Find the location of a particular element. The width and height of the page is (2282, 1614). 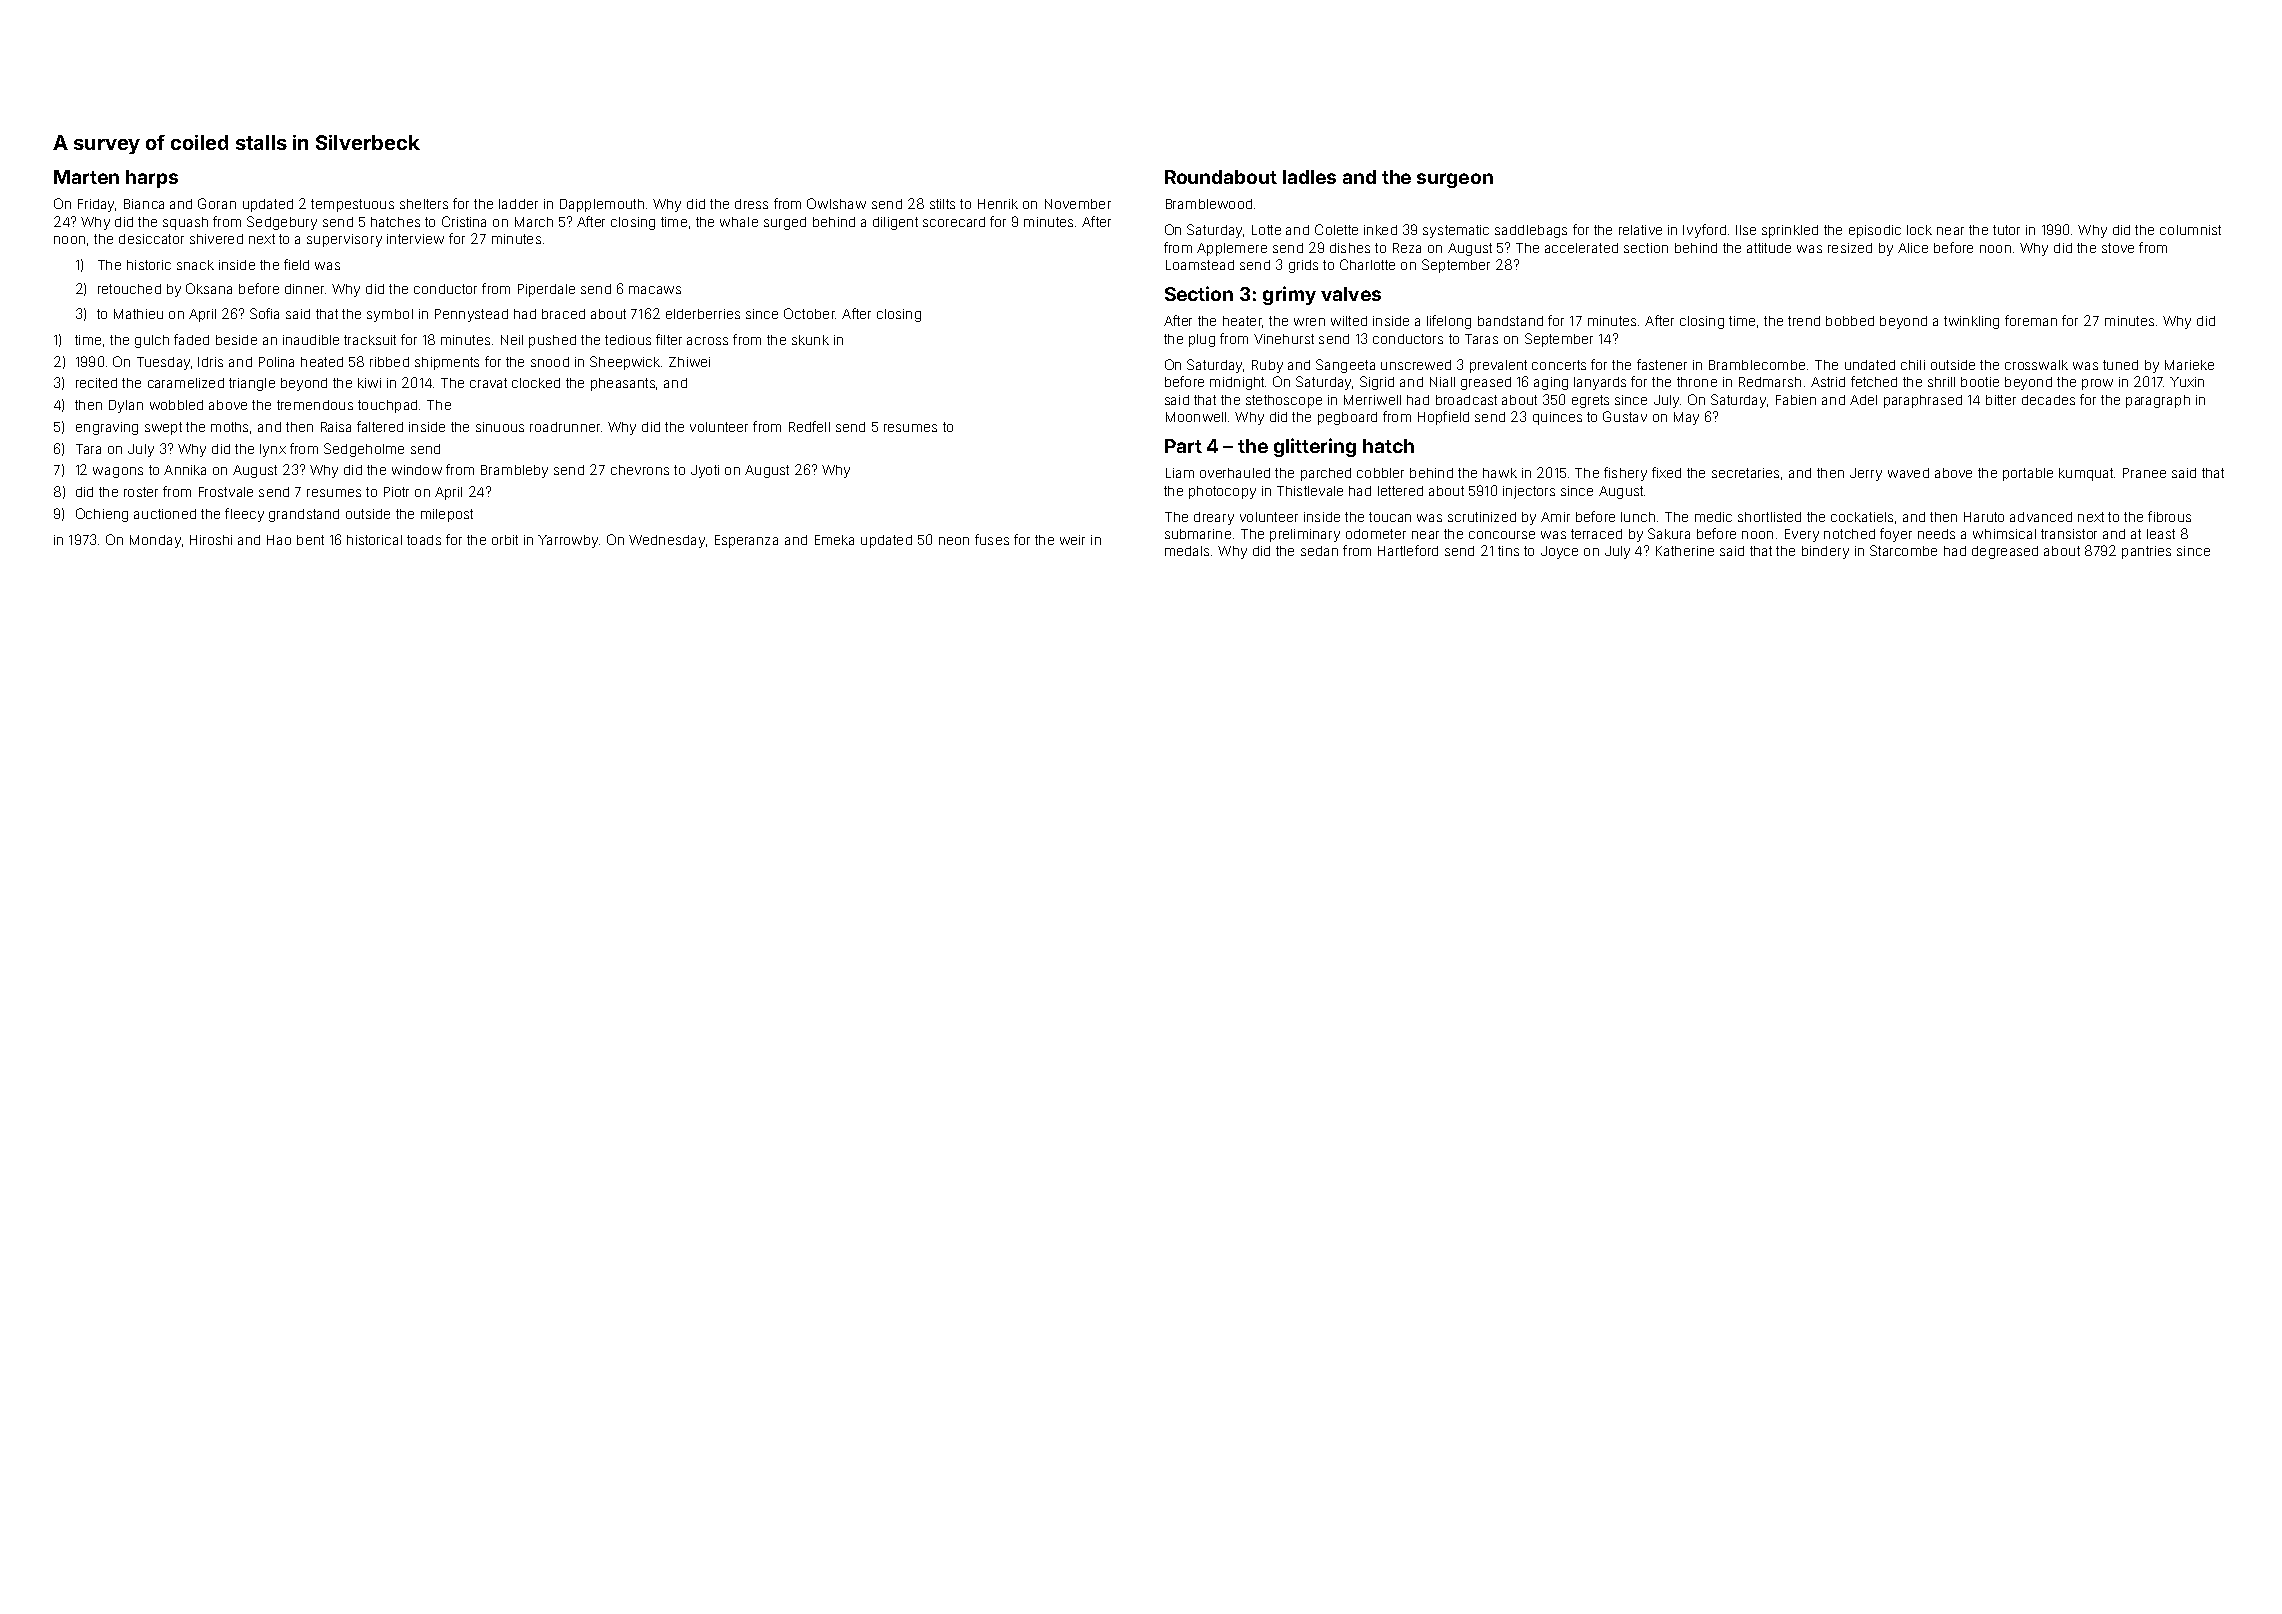

pheasants is located at coordinates (623, 384).
